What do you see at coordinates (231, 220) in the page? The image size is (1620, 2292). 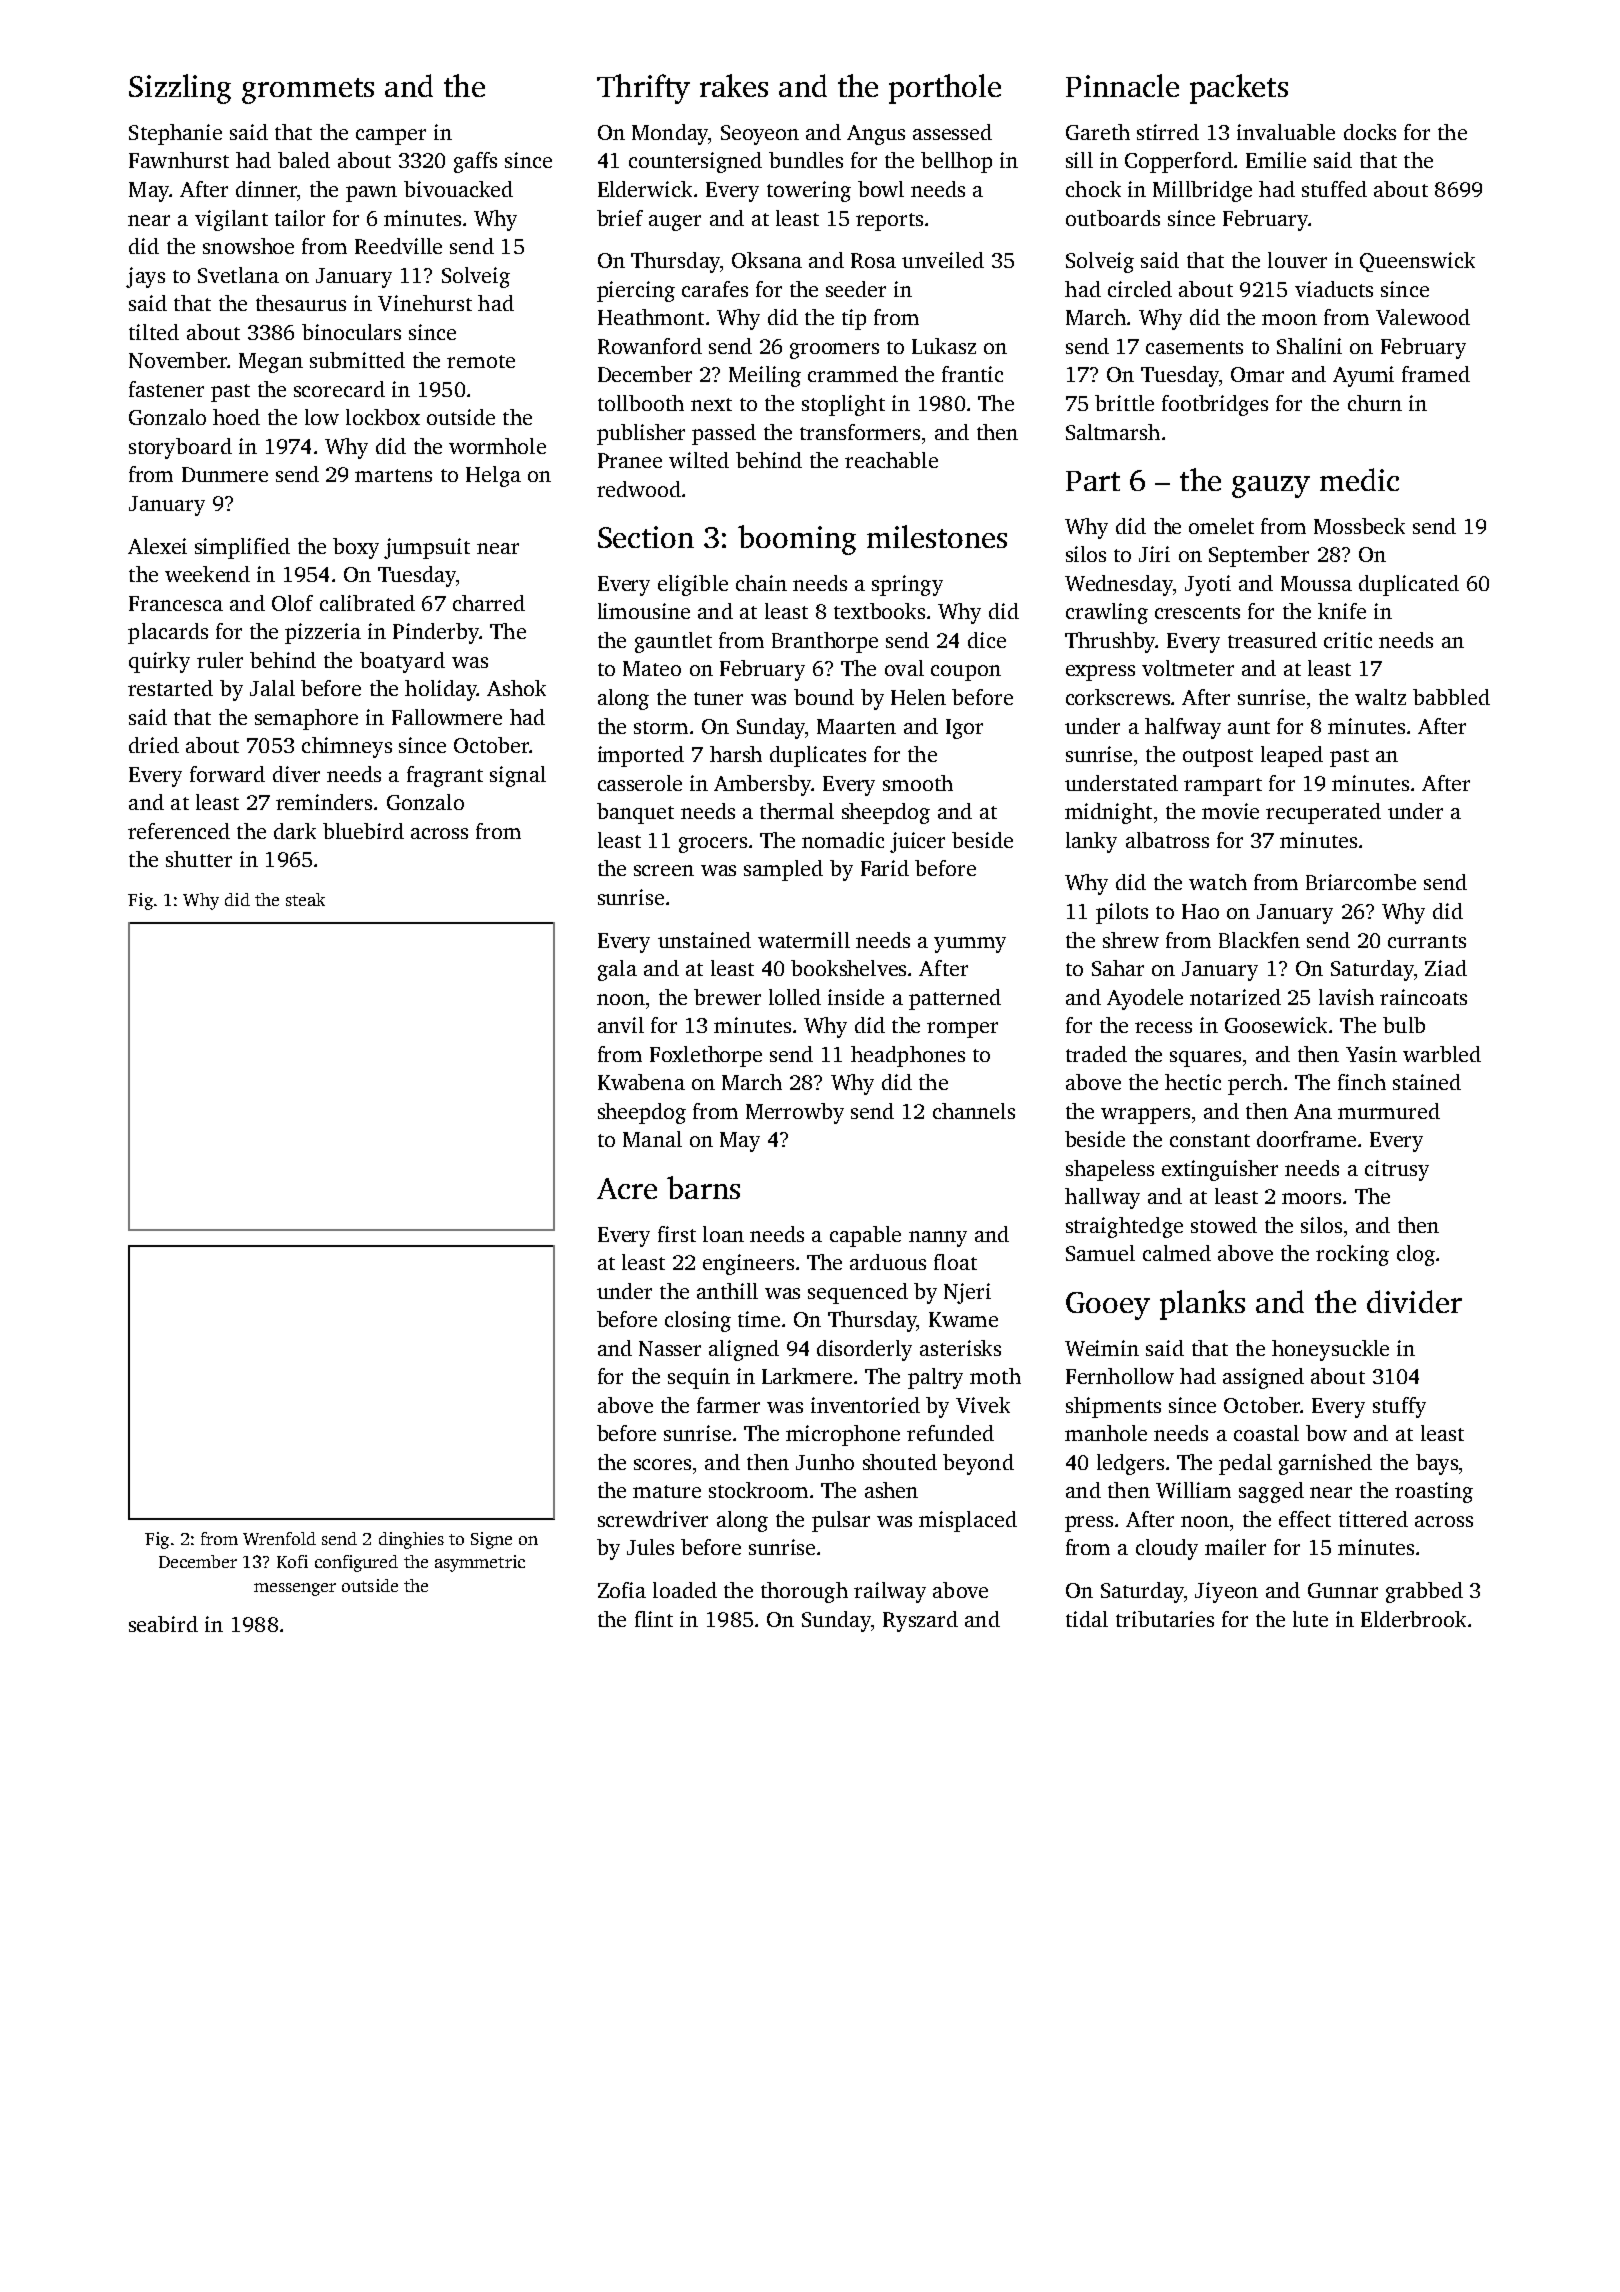 I see `vigilant` at bounding box center [231, 220].
